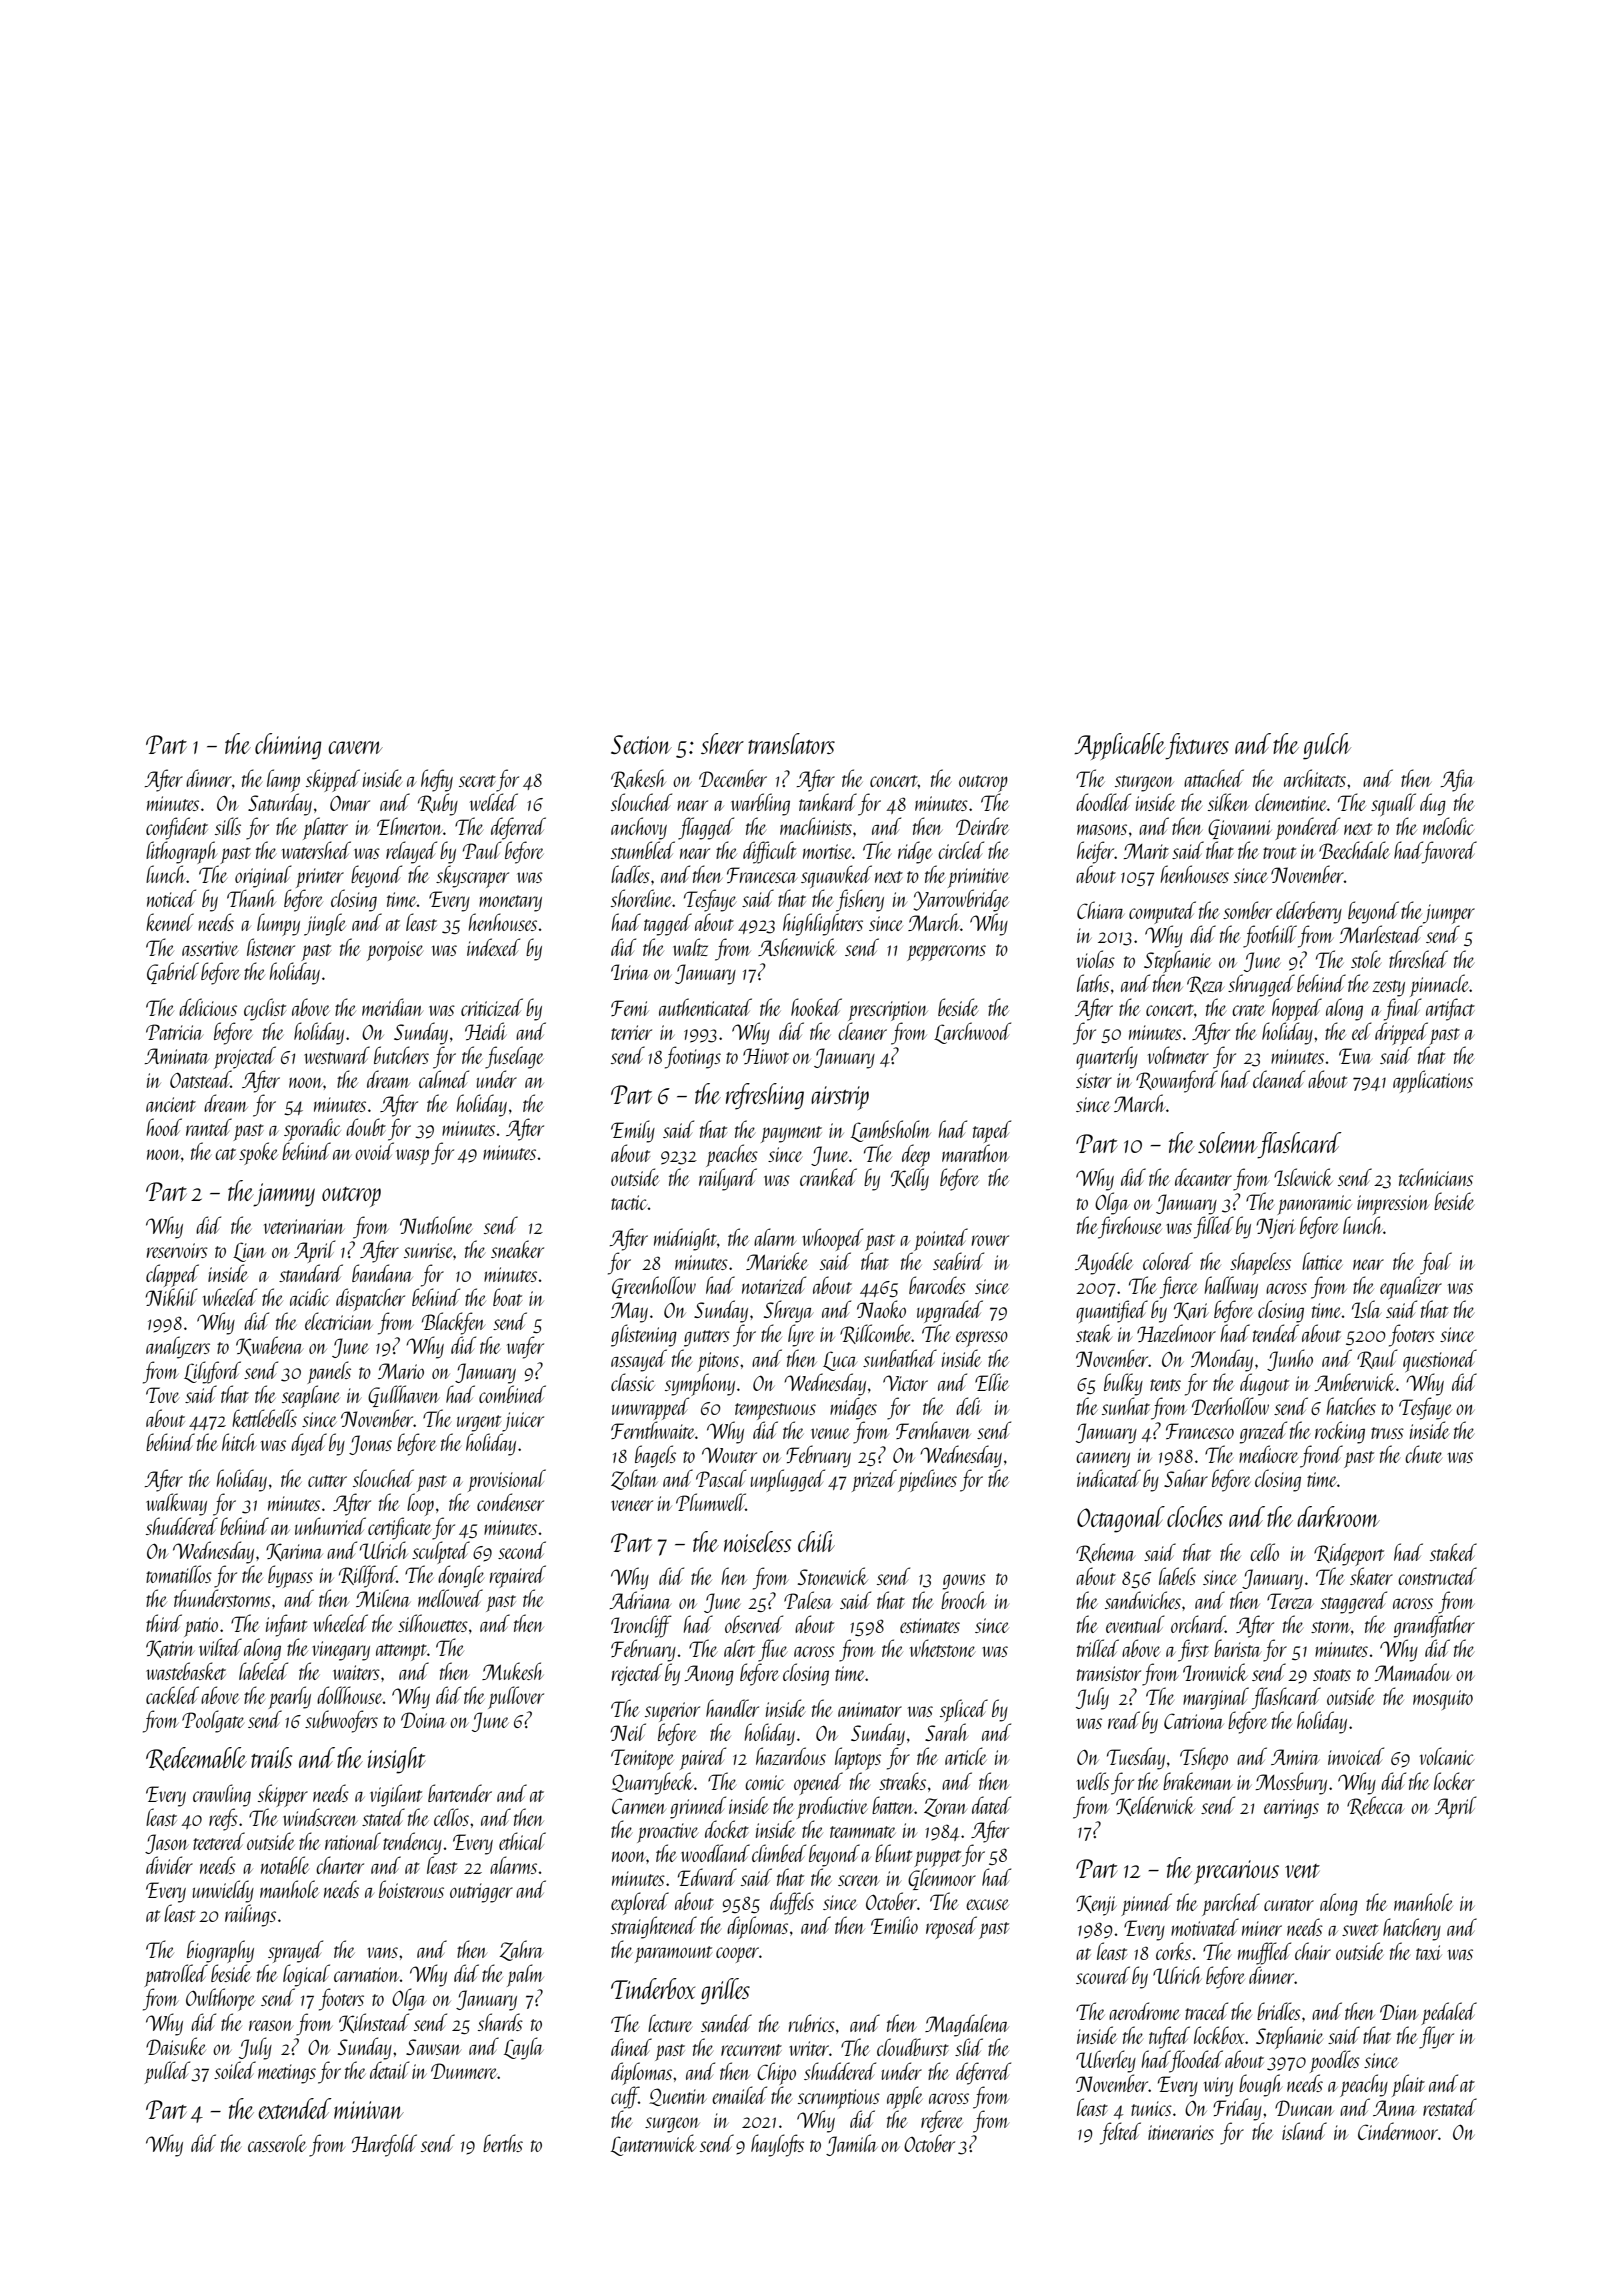 This page has height=2292, width=1620. What do you see at coordinates (1433, 1081) in the page?
I see `applications` at bounding box center [1433, 1081].
